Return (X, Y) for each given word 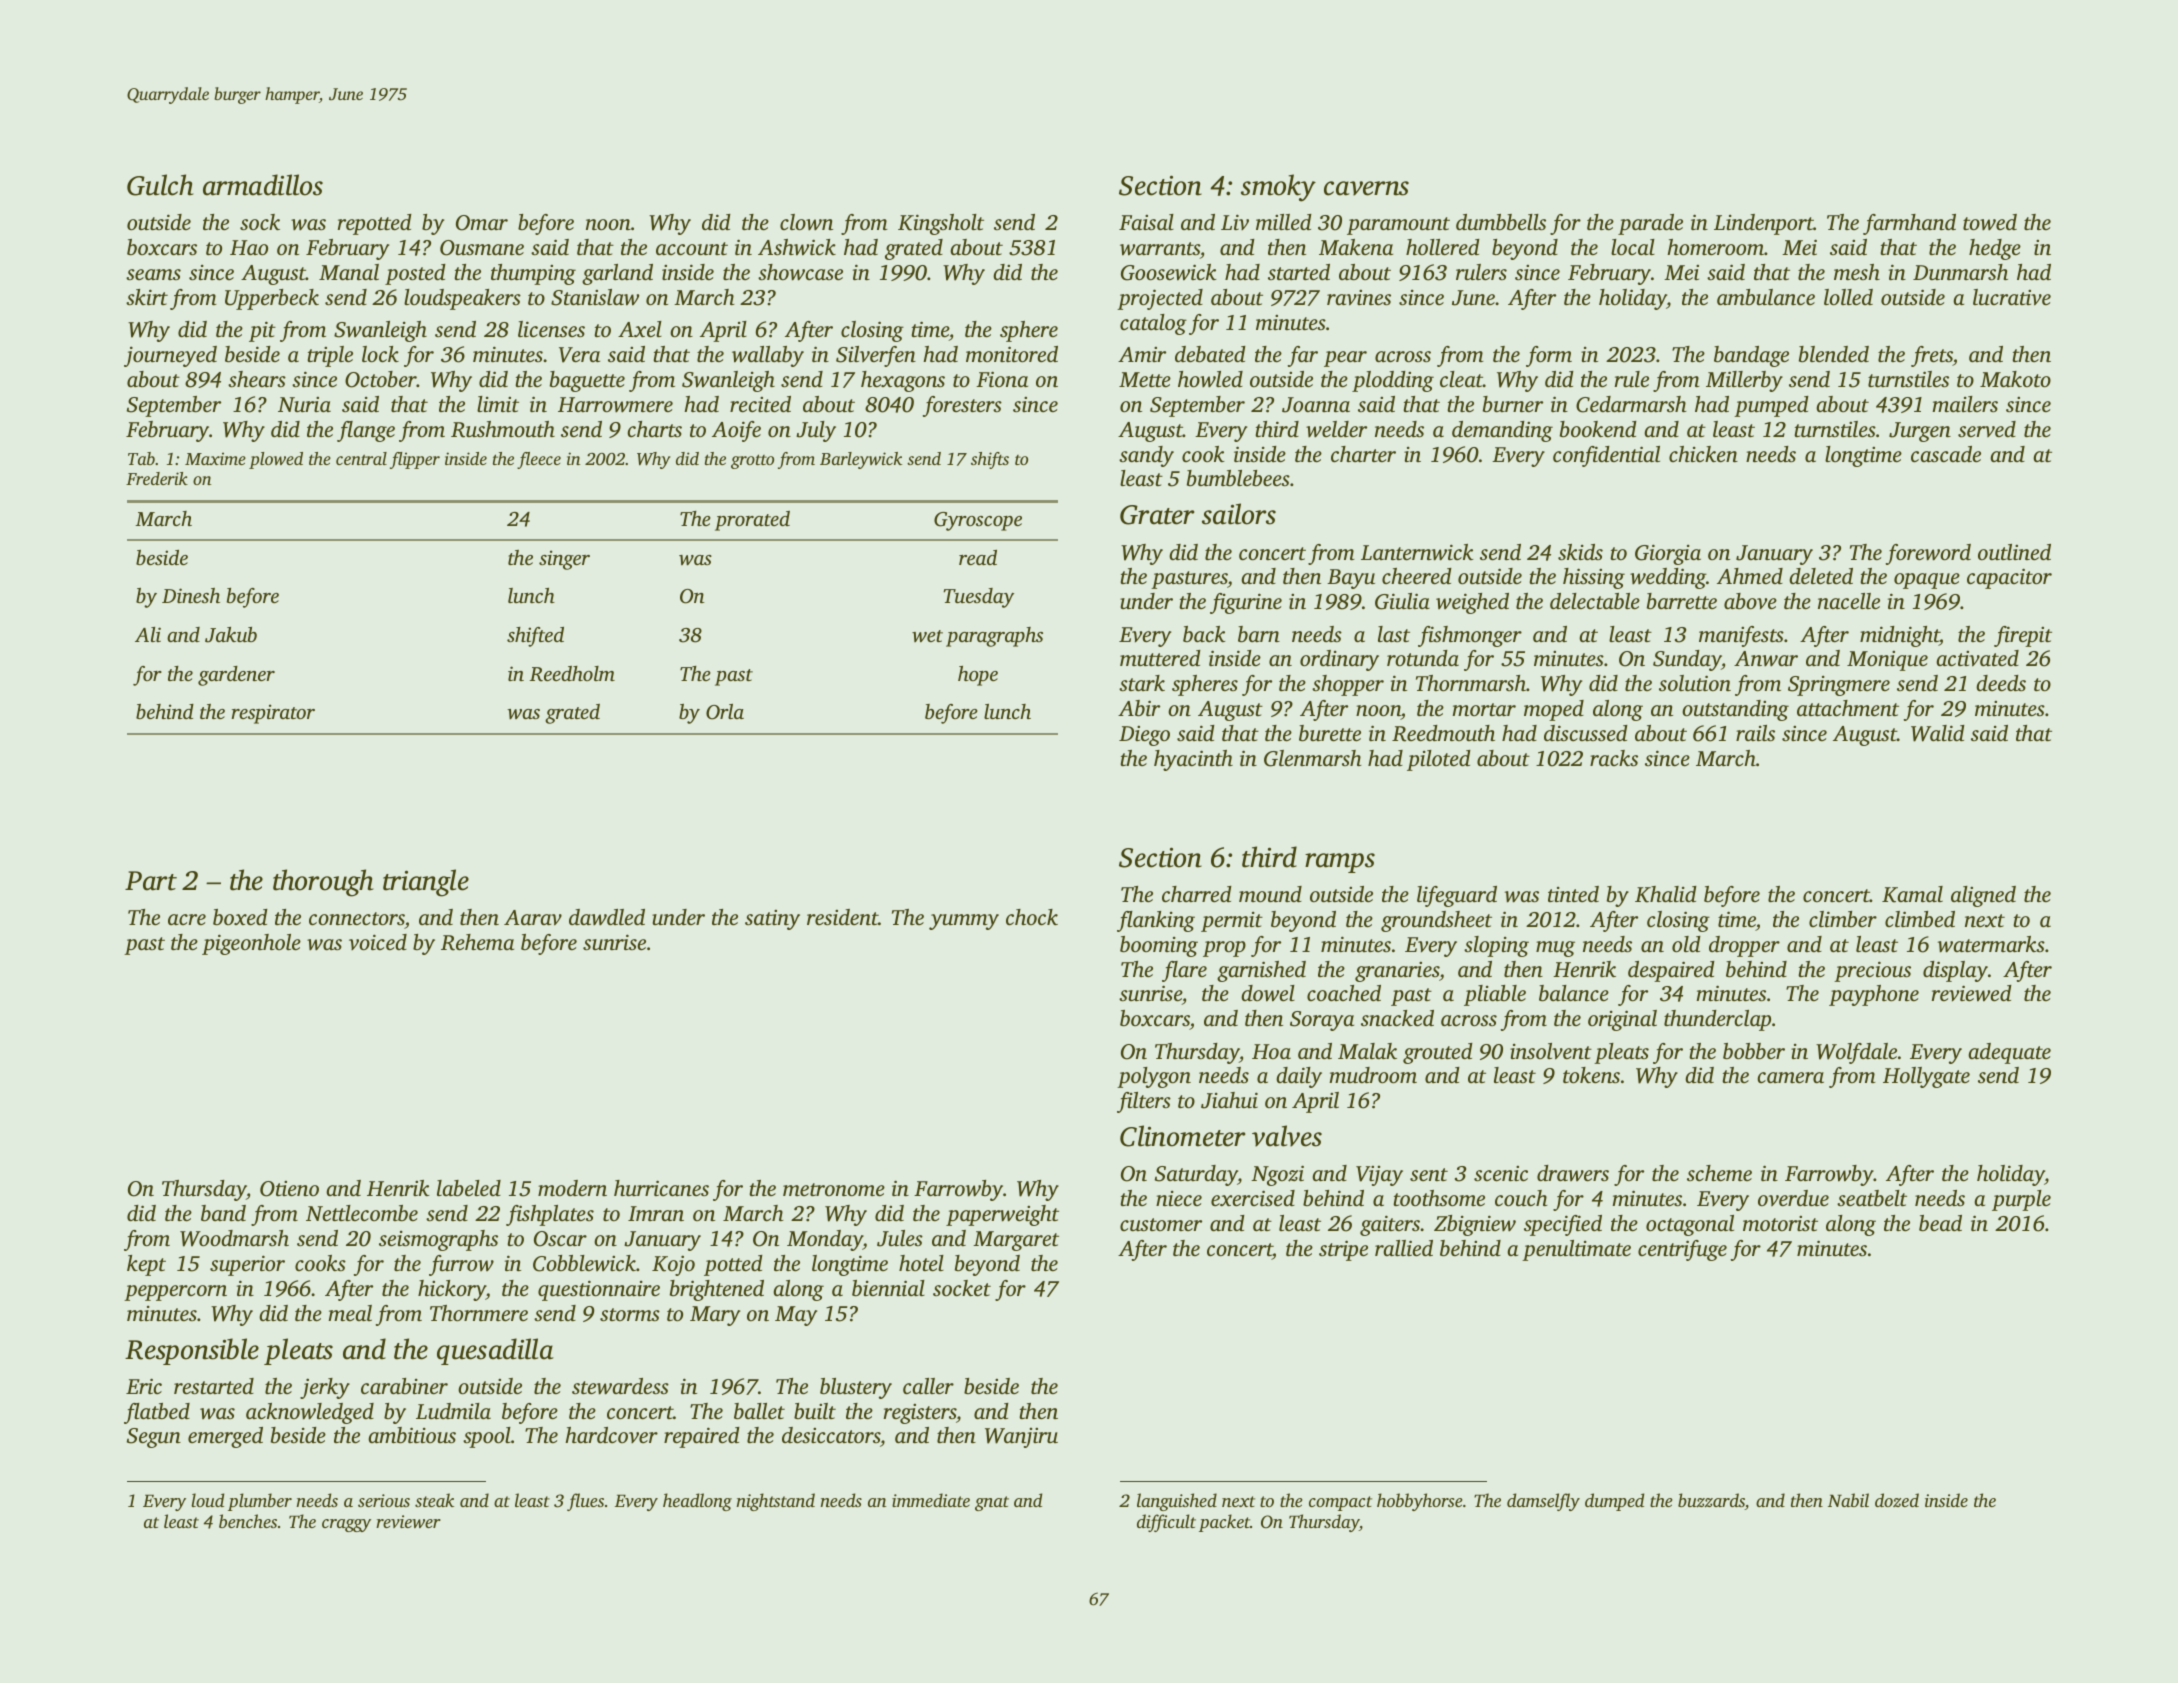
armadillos (263, 185)
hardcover (611, 1435)
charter (1363, 454)
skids (1580, 552)
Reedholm (572, 674)
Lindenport (1764, 224)
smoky (1278, 188)
